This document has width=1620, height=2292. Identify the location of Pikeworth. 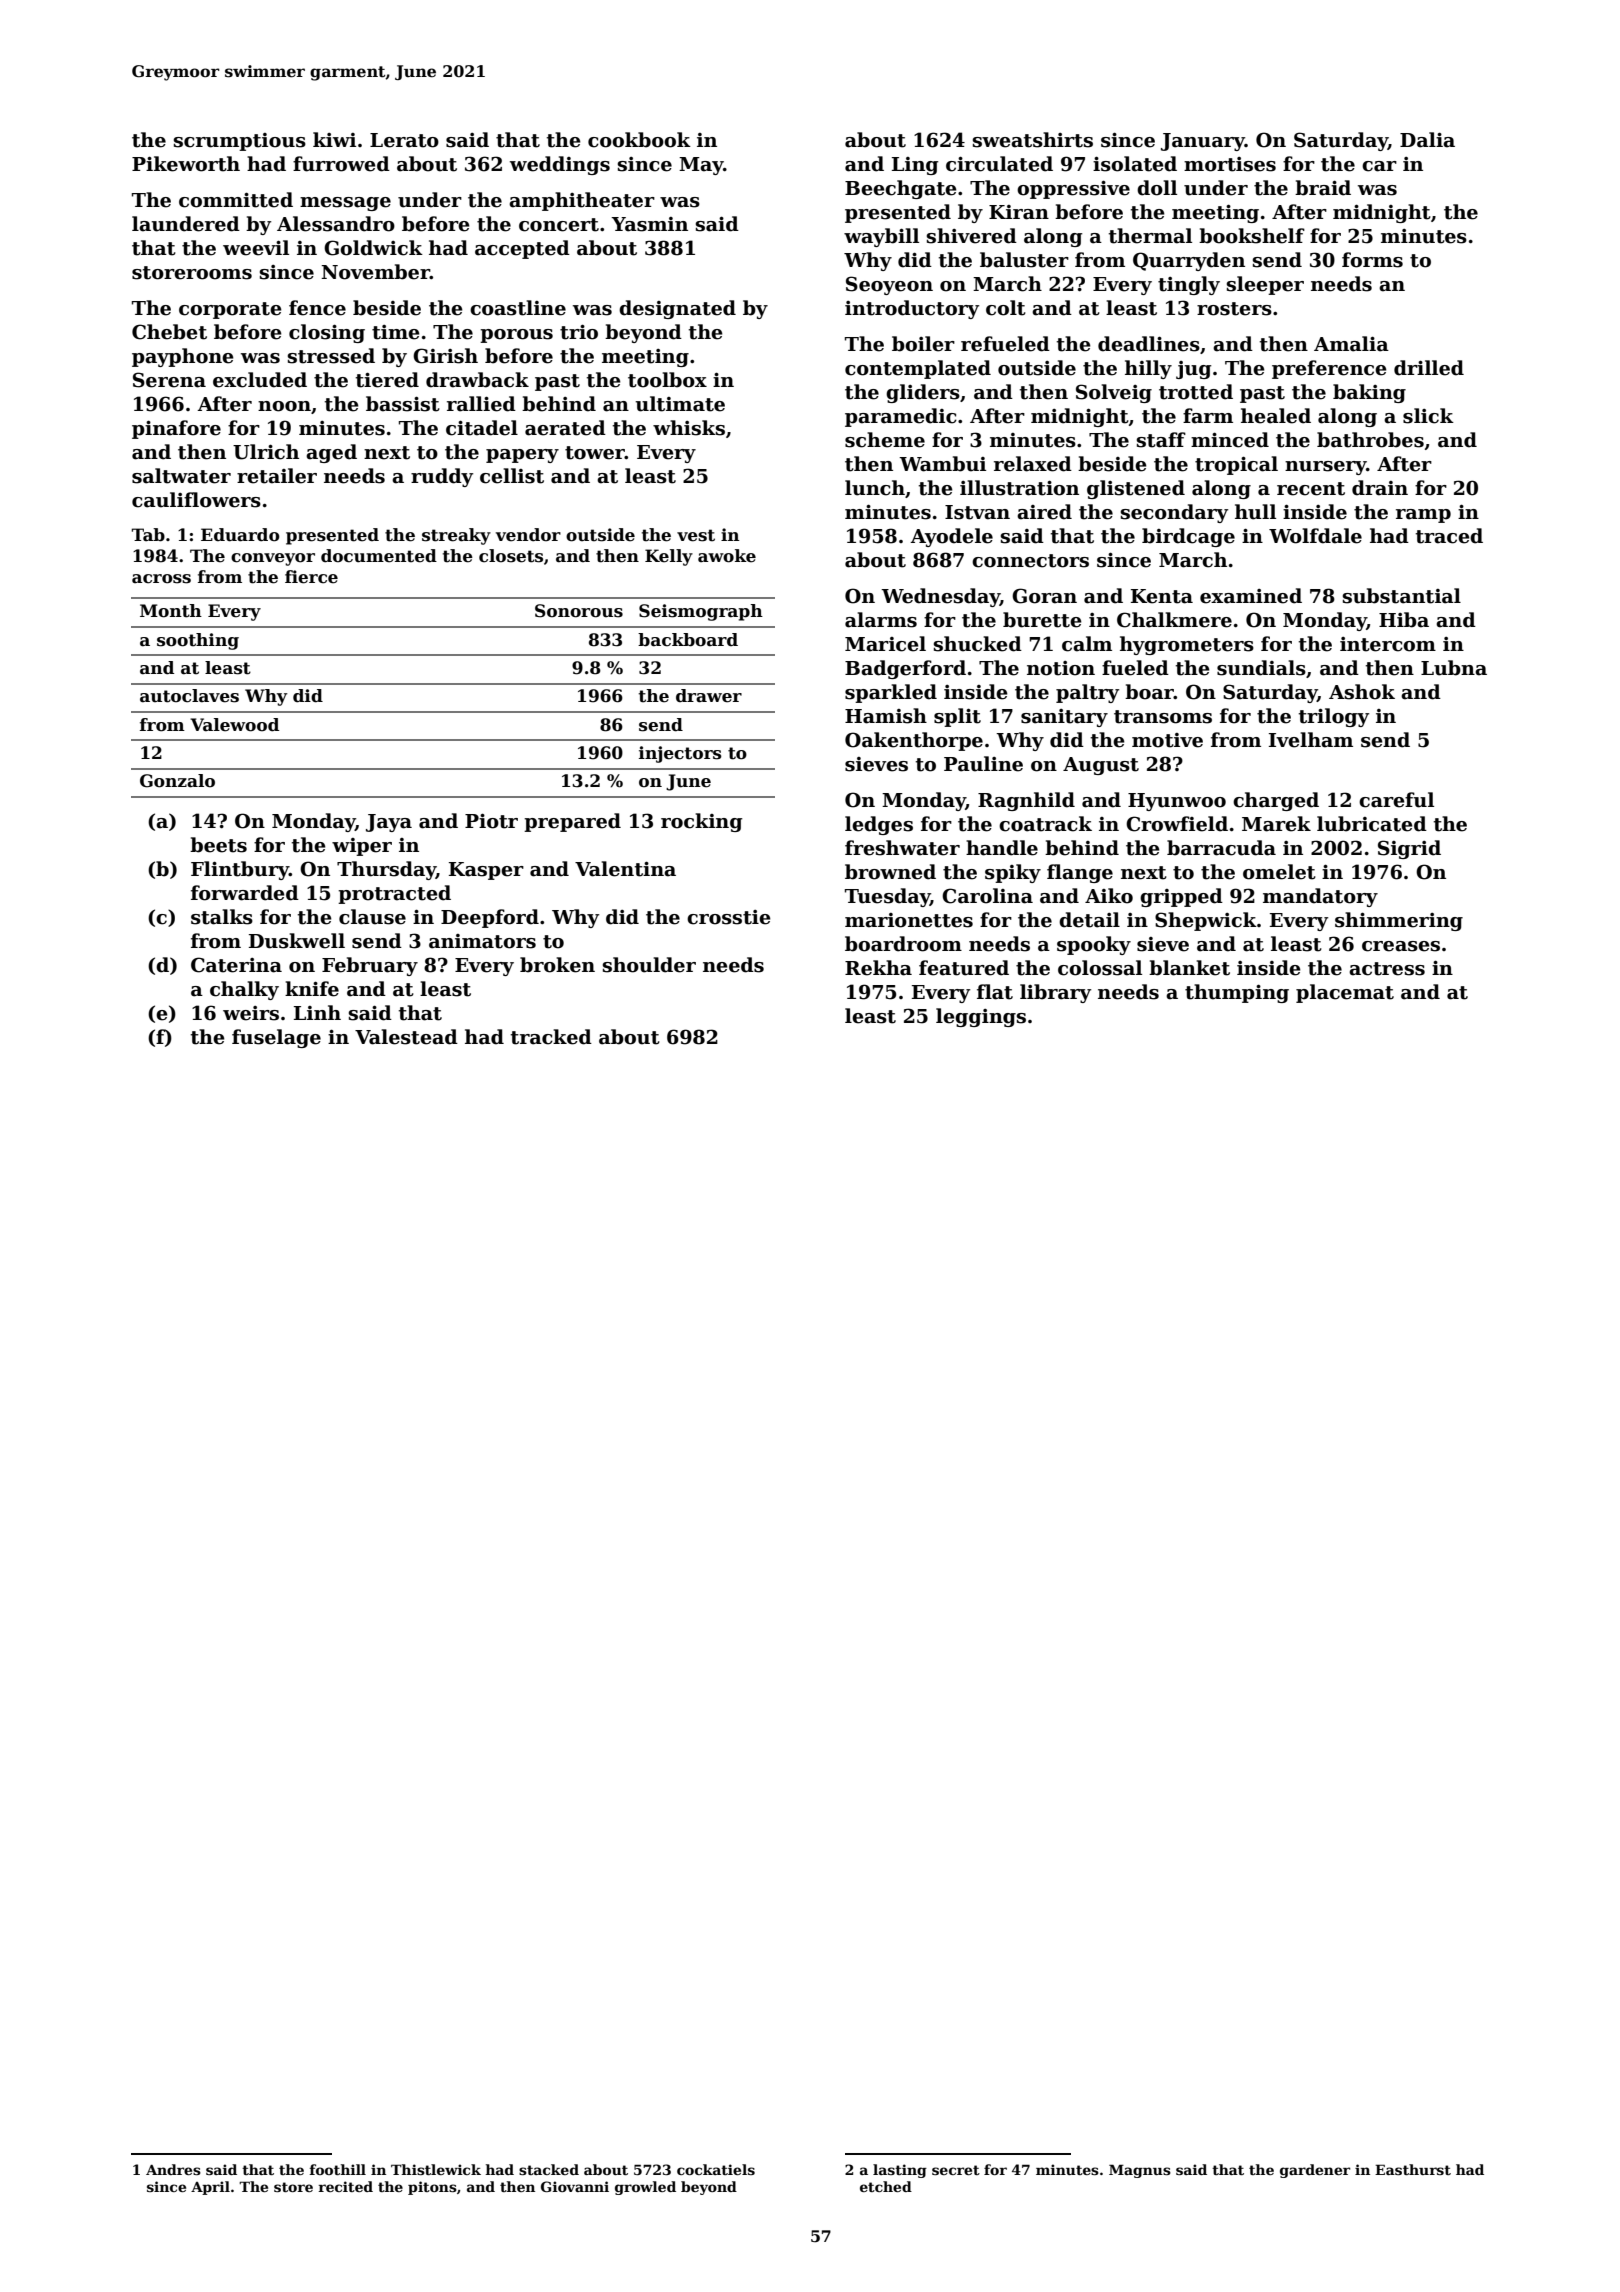
(186, 164).
